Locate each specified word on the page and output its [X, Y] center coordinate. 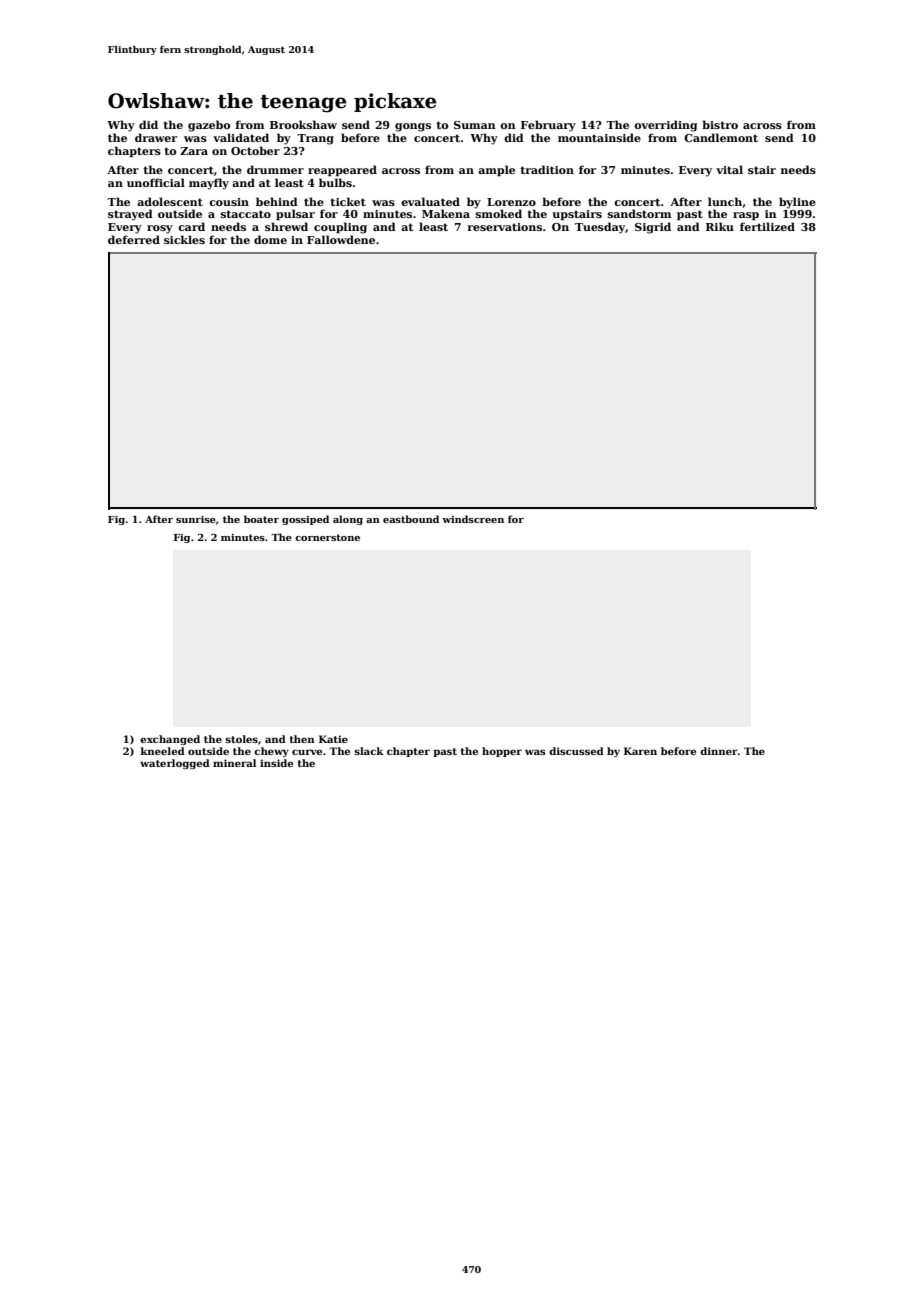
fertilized [767, 226]
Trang [315, 139]
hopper [502, 752]
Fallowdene [341, 239]
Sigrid [653, 228]
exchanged [170, 740]
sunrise [196, 519]
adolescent [170, 201]
